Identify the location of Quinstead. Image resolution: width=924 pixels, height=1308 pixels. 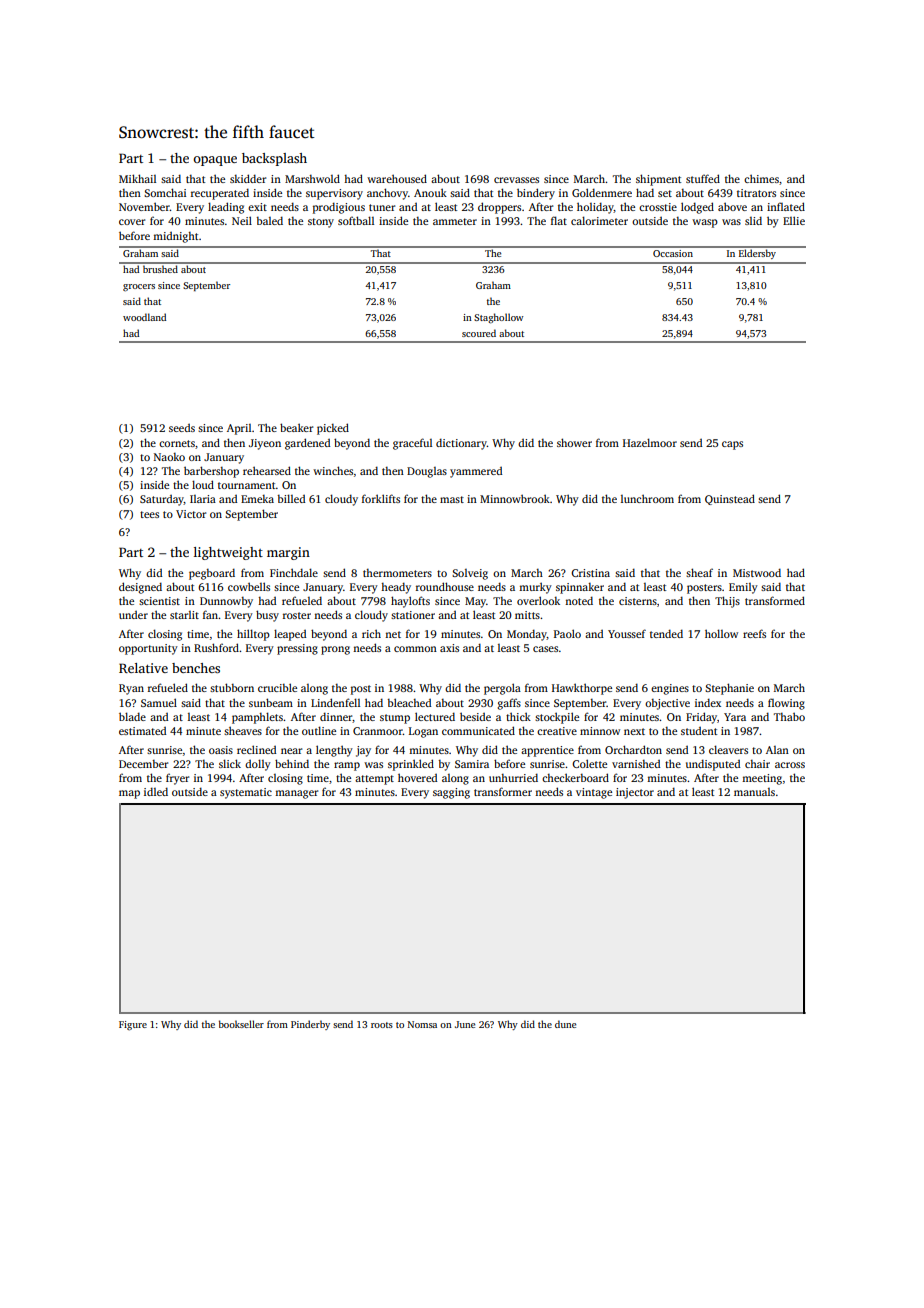
(730, 499).
